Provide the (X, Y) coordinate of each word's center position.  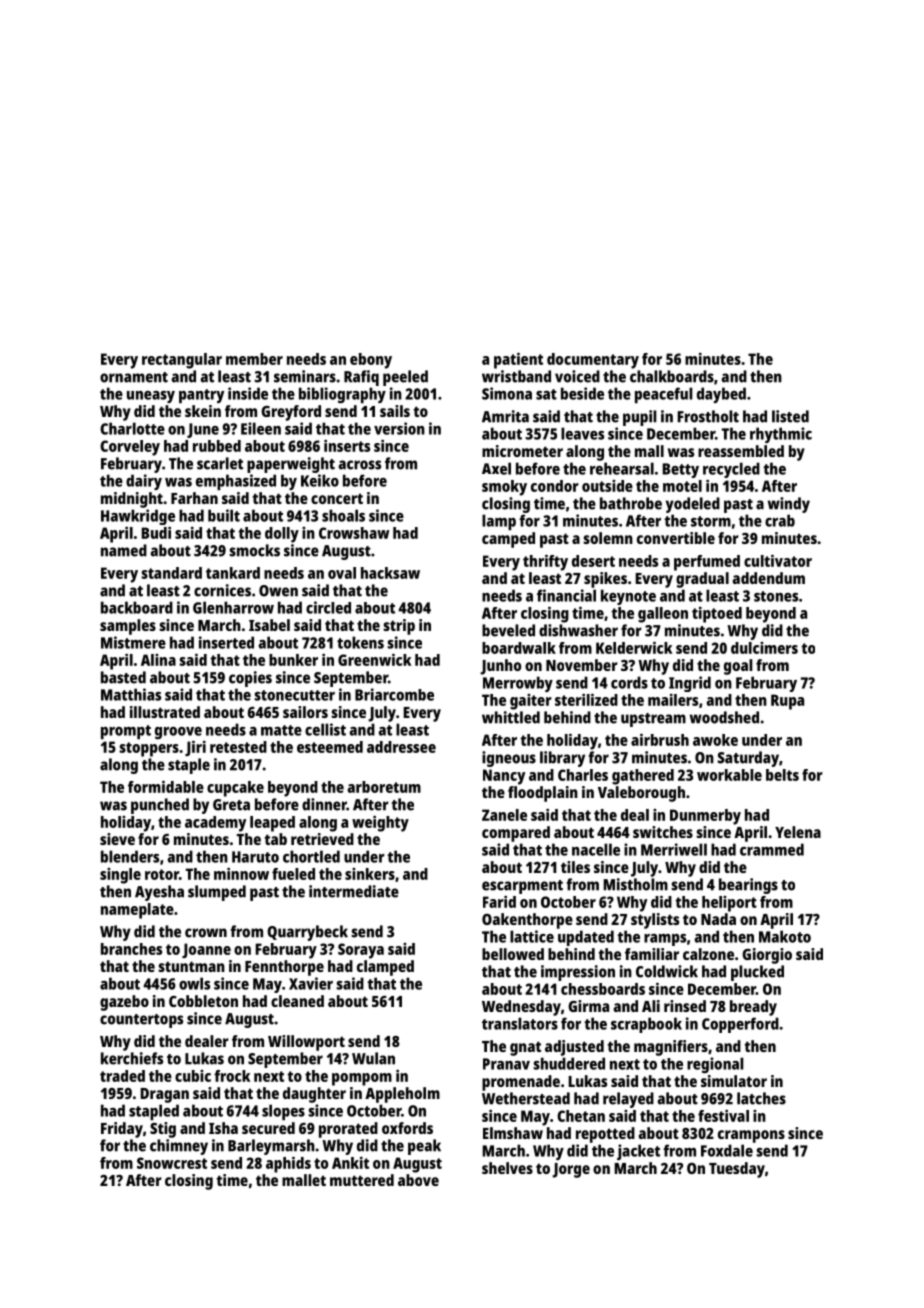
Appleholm (402, 1095)
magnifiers (671, 1048)
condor (555, 486)
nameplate (137, 911)
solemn (608, 538)
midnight (132, 500)
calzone (708, 954)
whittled (511, 717)
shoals (343, 515)
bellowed (513, 954)
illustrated (165, 712)
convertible (676, 538)
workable (729, 775)
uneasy (151, 397)
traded (122, 1076)
